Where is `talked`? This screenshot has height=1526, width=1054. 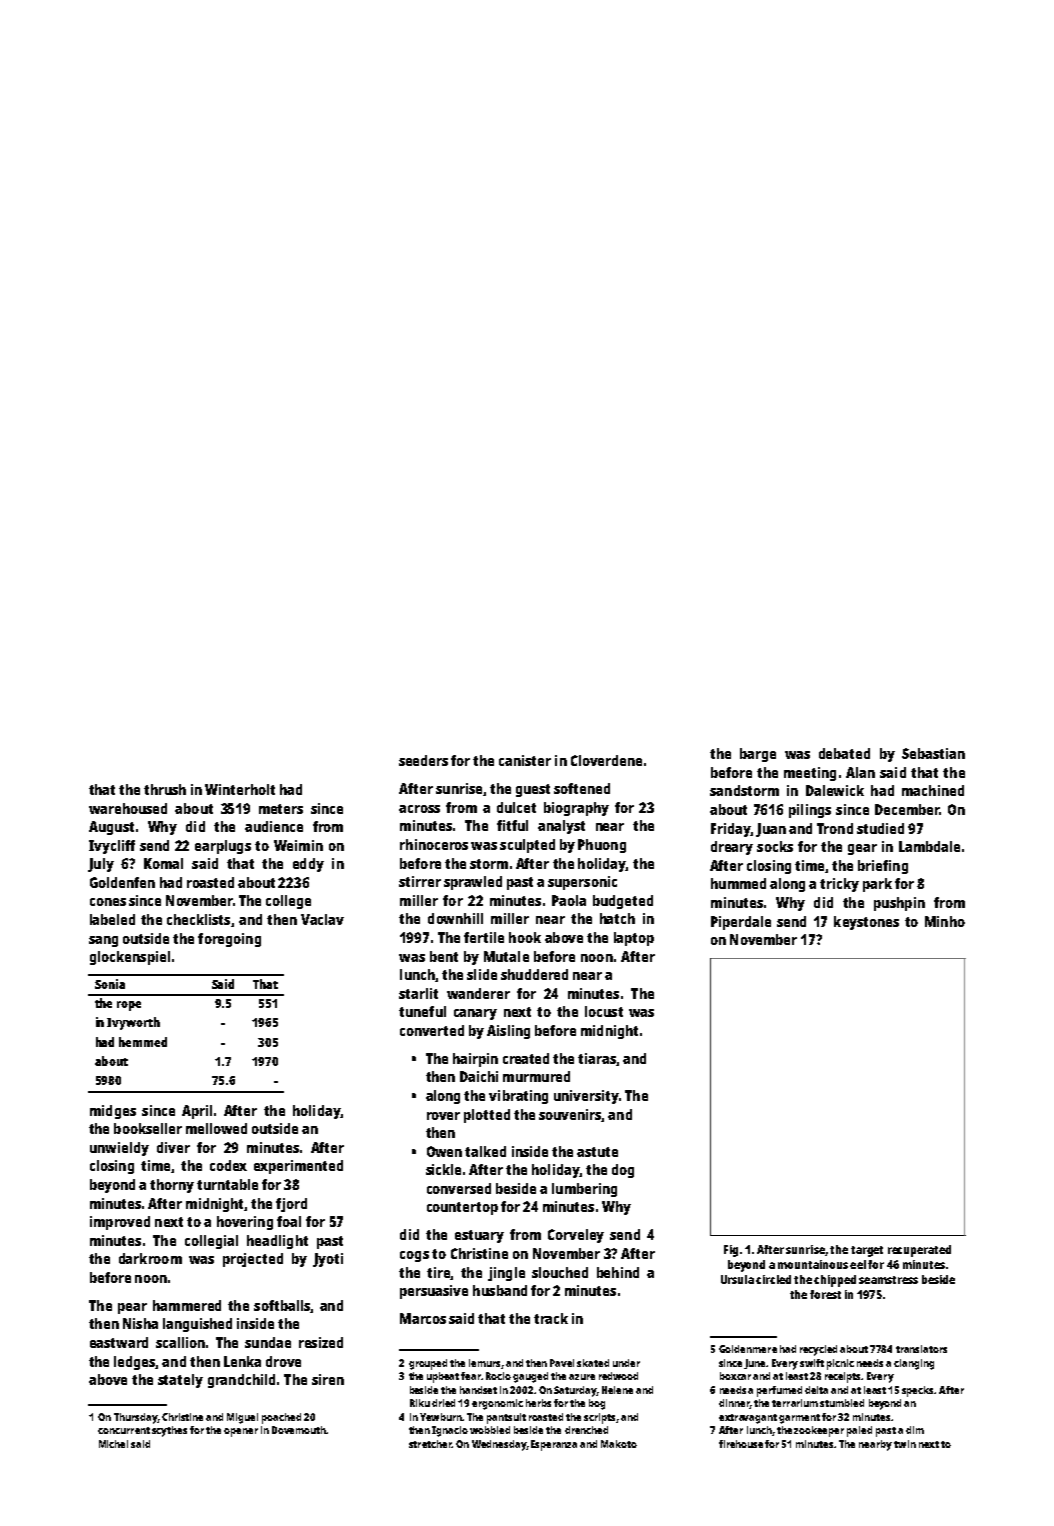
talked is located at coordinates (485, 1151).
